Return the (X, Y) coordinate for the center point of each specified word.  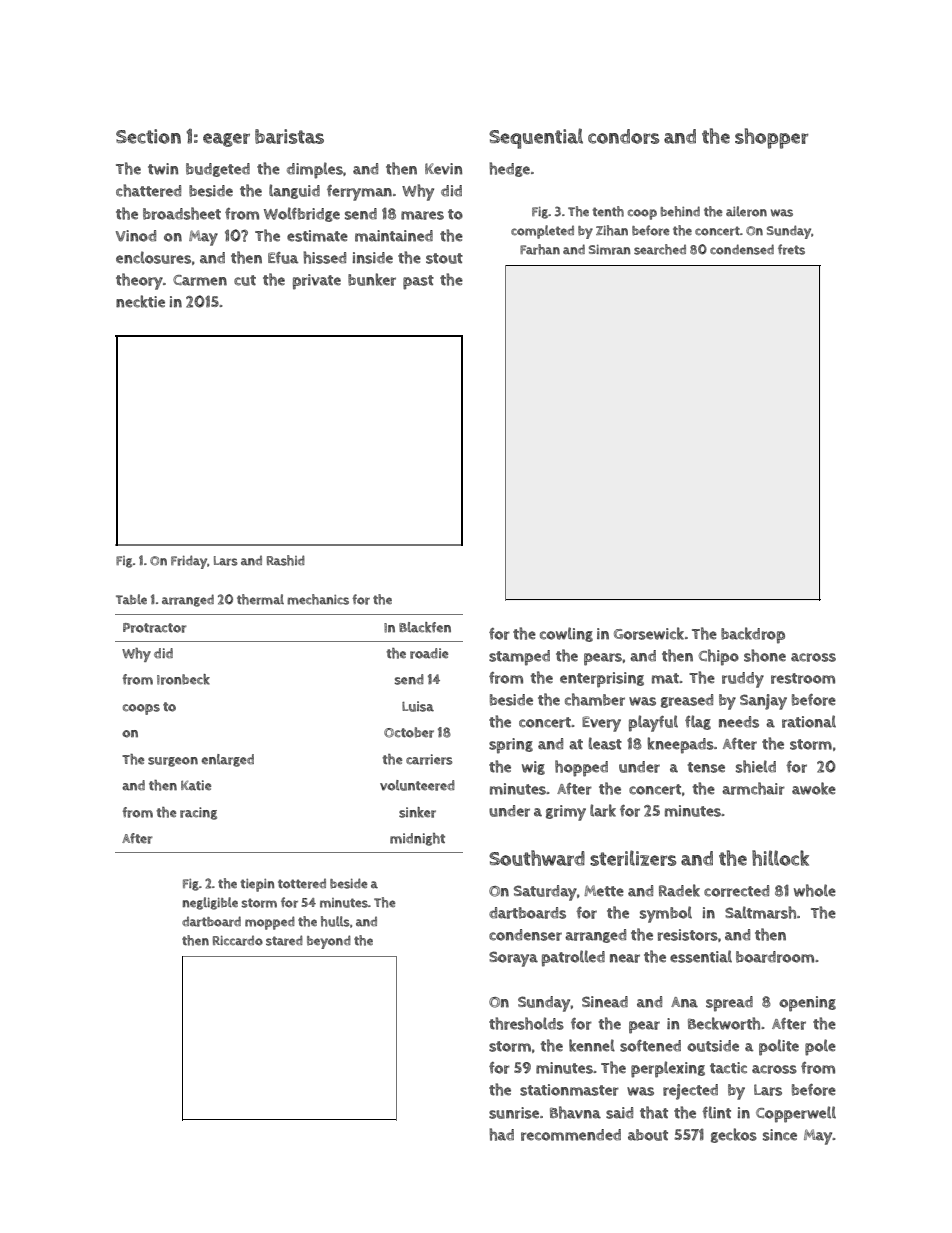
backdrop (753, 635)
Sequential (536, 138)
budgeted (218, 170)
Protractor (155, 628)
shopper (772, 138)
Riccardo (238, 941)
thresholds (526, 1023)
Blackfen (425, 627)
